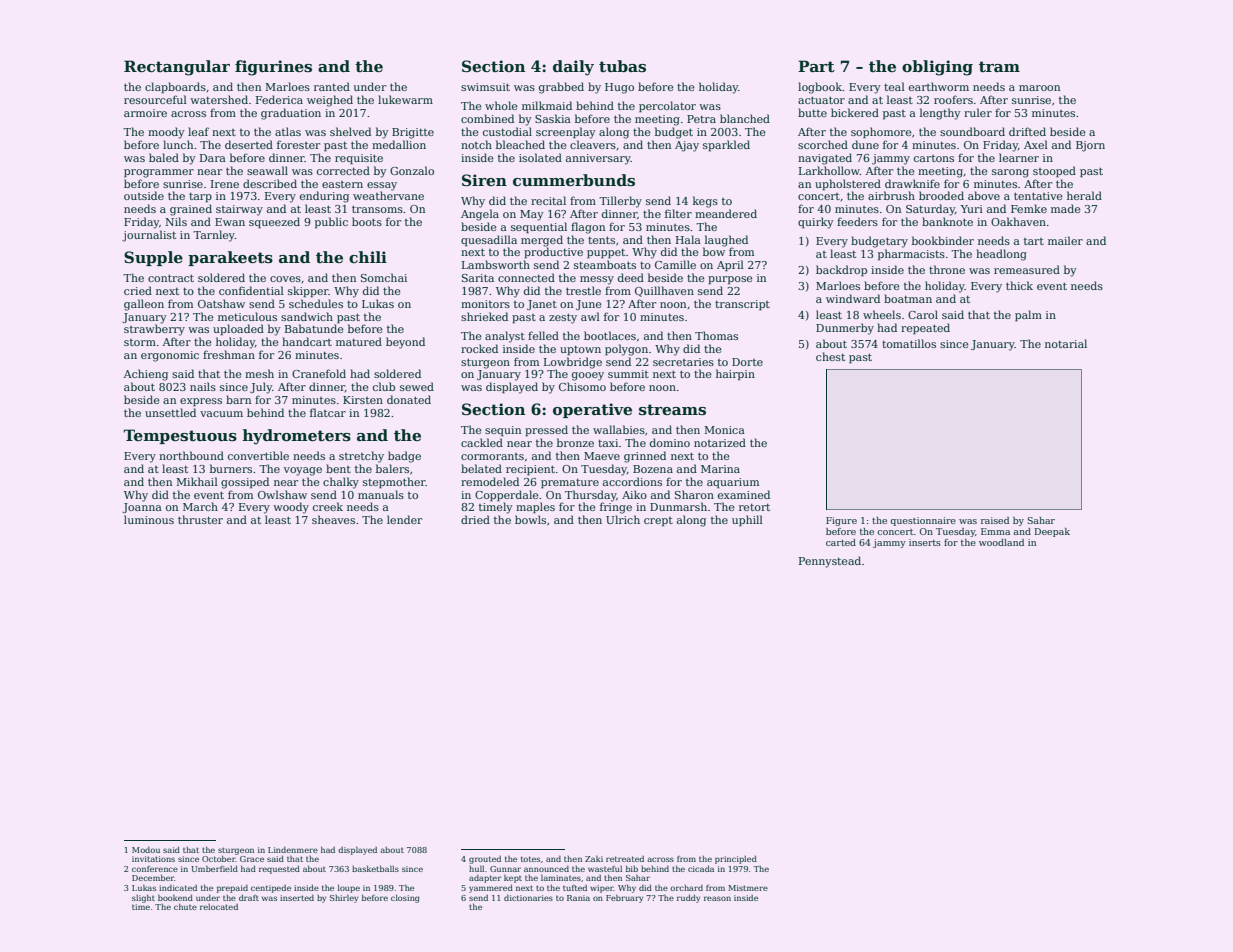 The image size is (1233, 952). What do you see at coordinates (484, 180) in the document?
I see `Siren` at bounding box center [484, 180].
